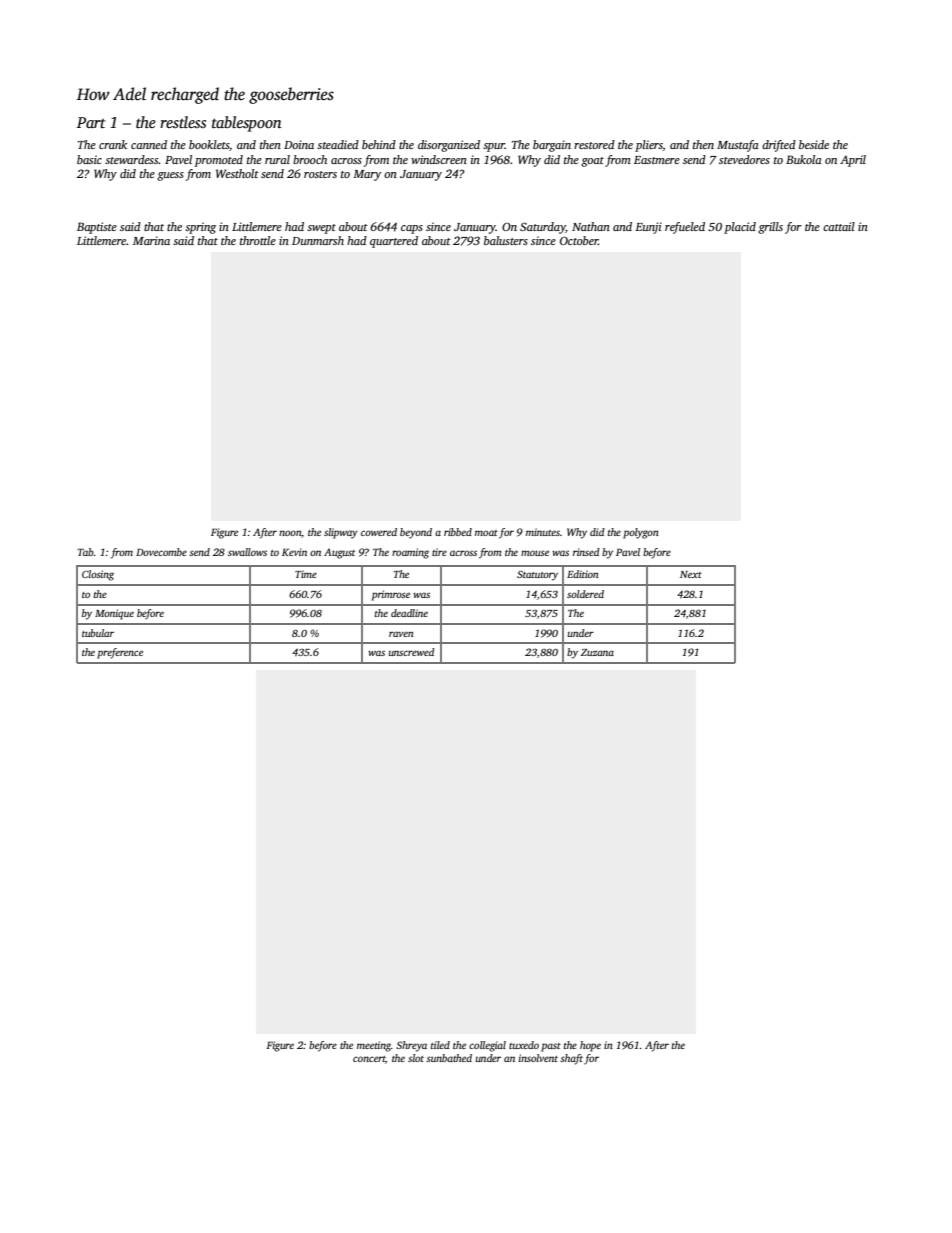 This document has width=952, height=1233. I want to click on placid, so click(740, 228).
